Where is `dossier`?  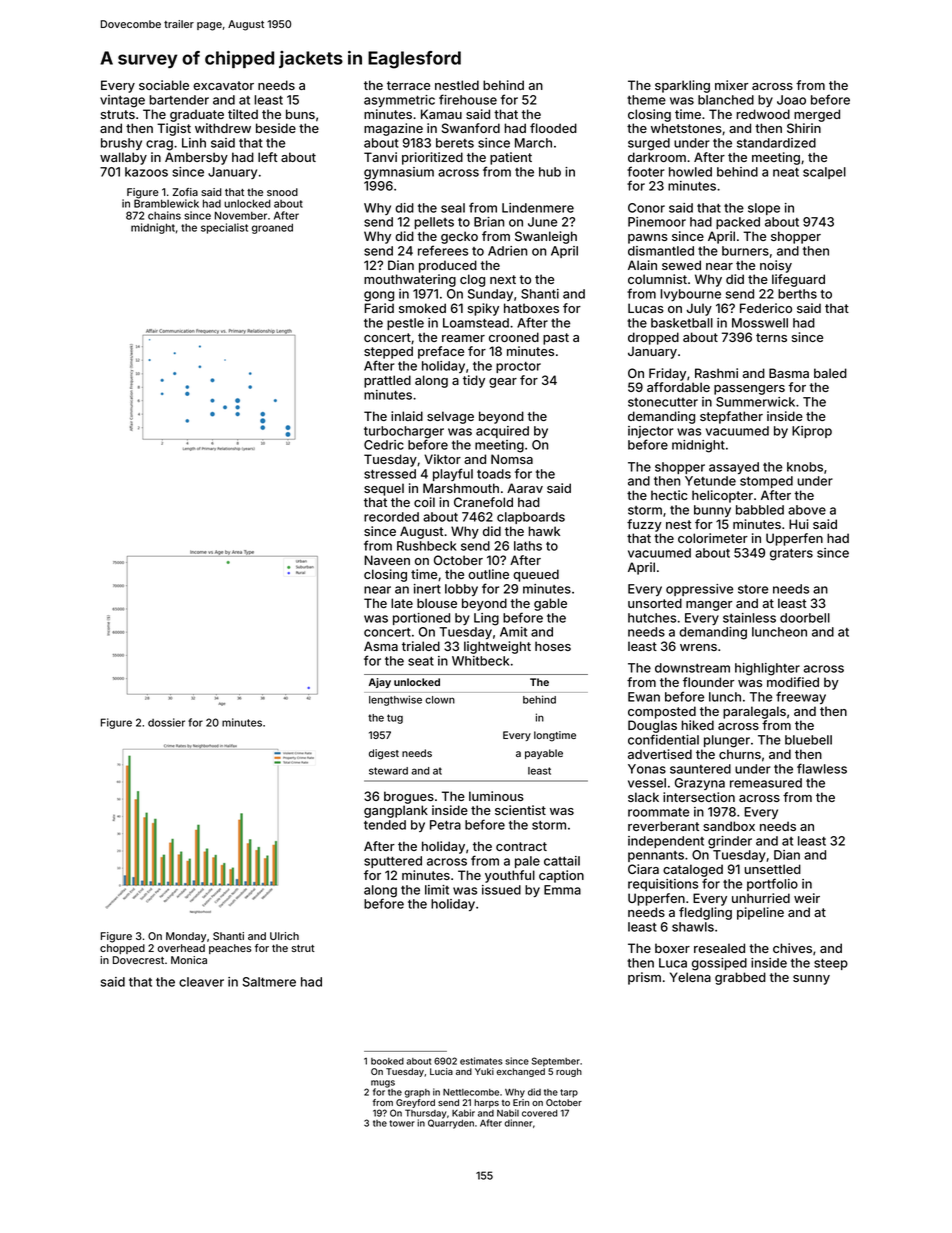
dossier is located at coordinates (166, 722).
